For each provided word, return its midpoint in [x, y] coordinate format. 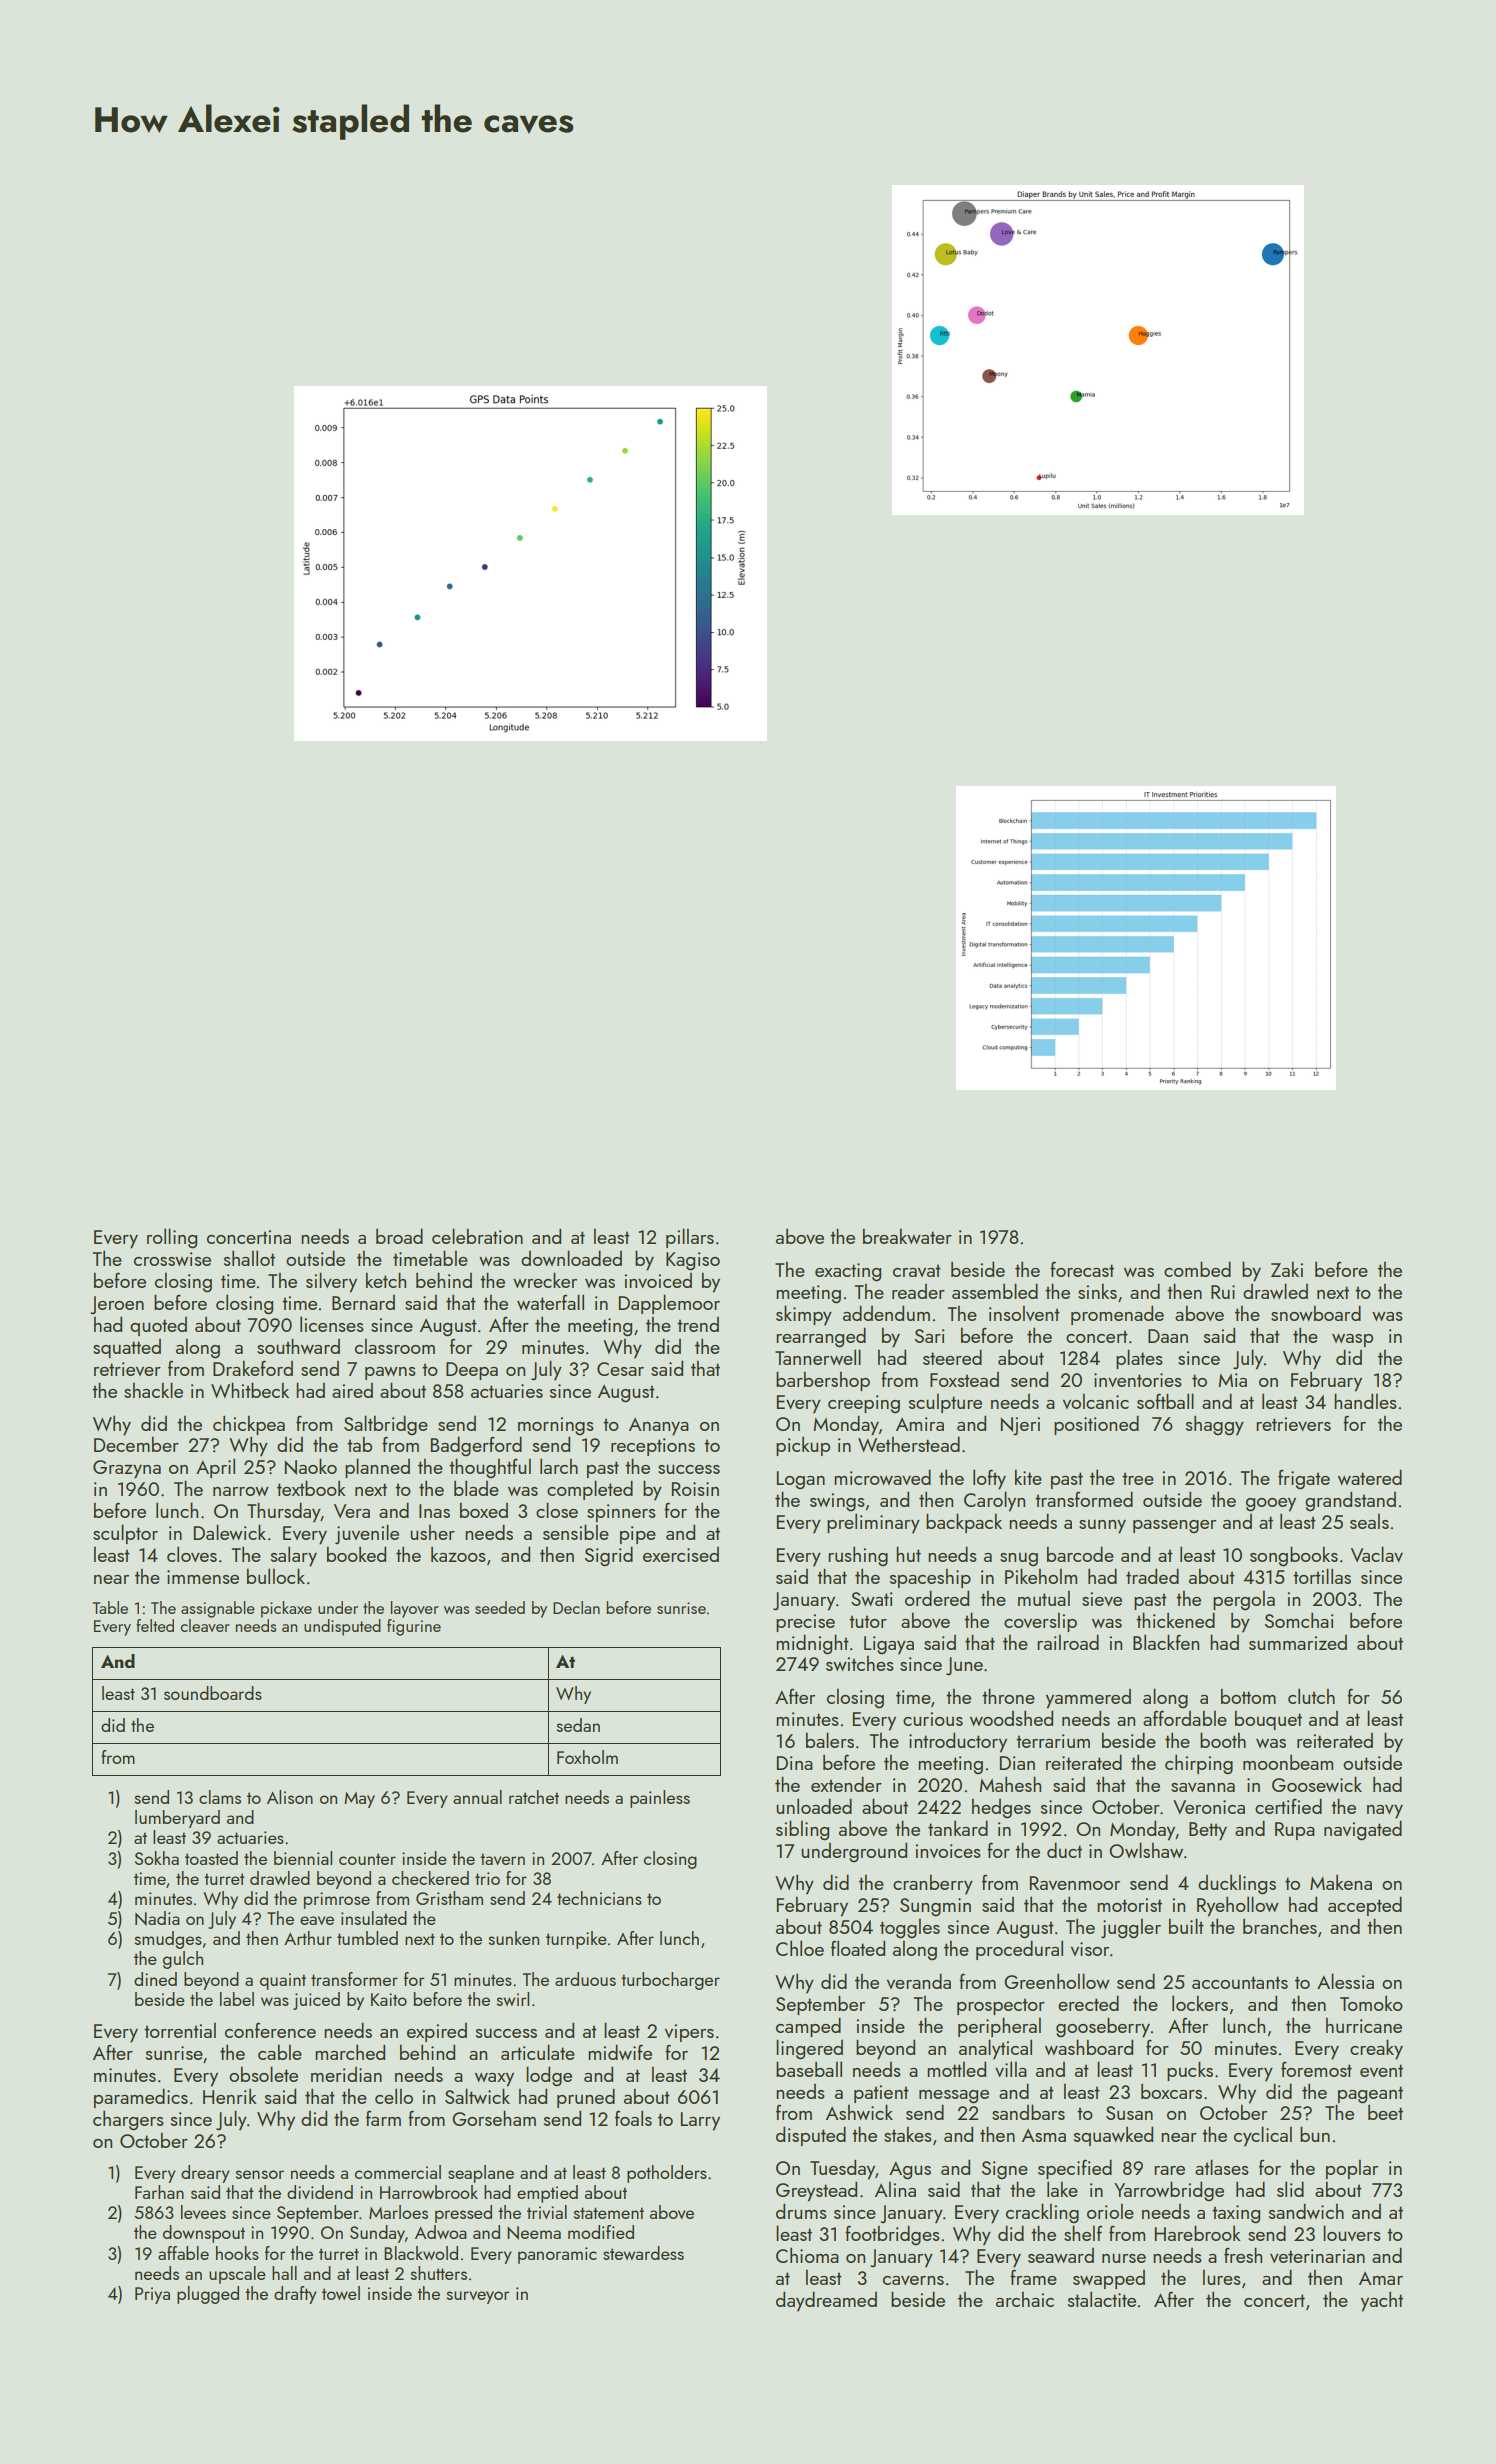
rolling [172, 1238]
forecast [1082, 1269]
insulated [374, 1918]
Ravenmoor [1075, 1883]
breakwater [907, 1236]
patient [881, 2094]
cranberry [933, 1885]
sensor [260, 2174]
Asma [1044, 2135]
